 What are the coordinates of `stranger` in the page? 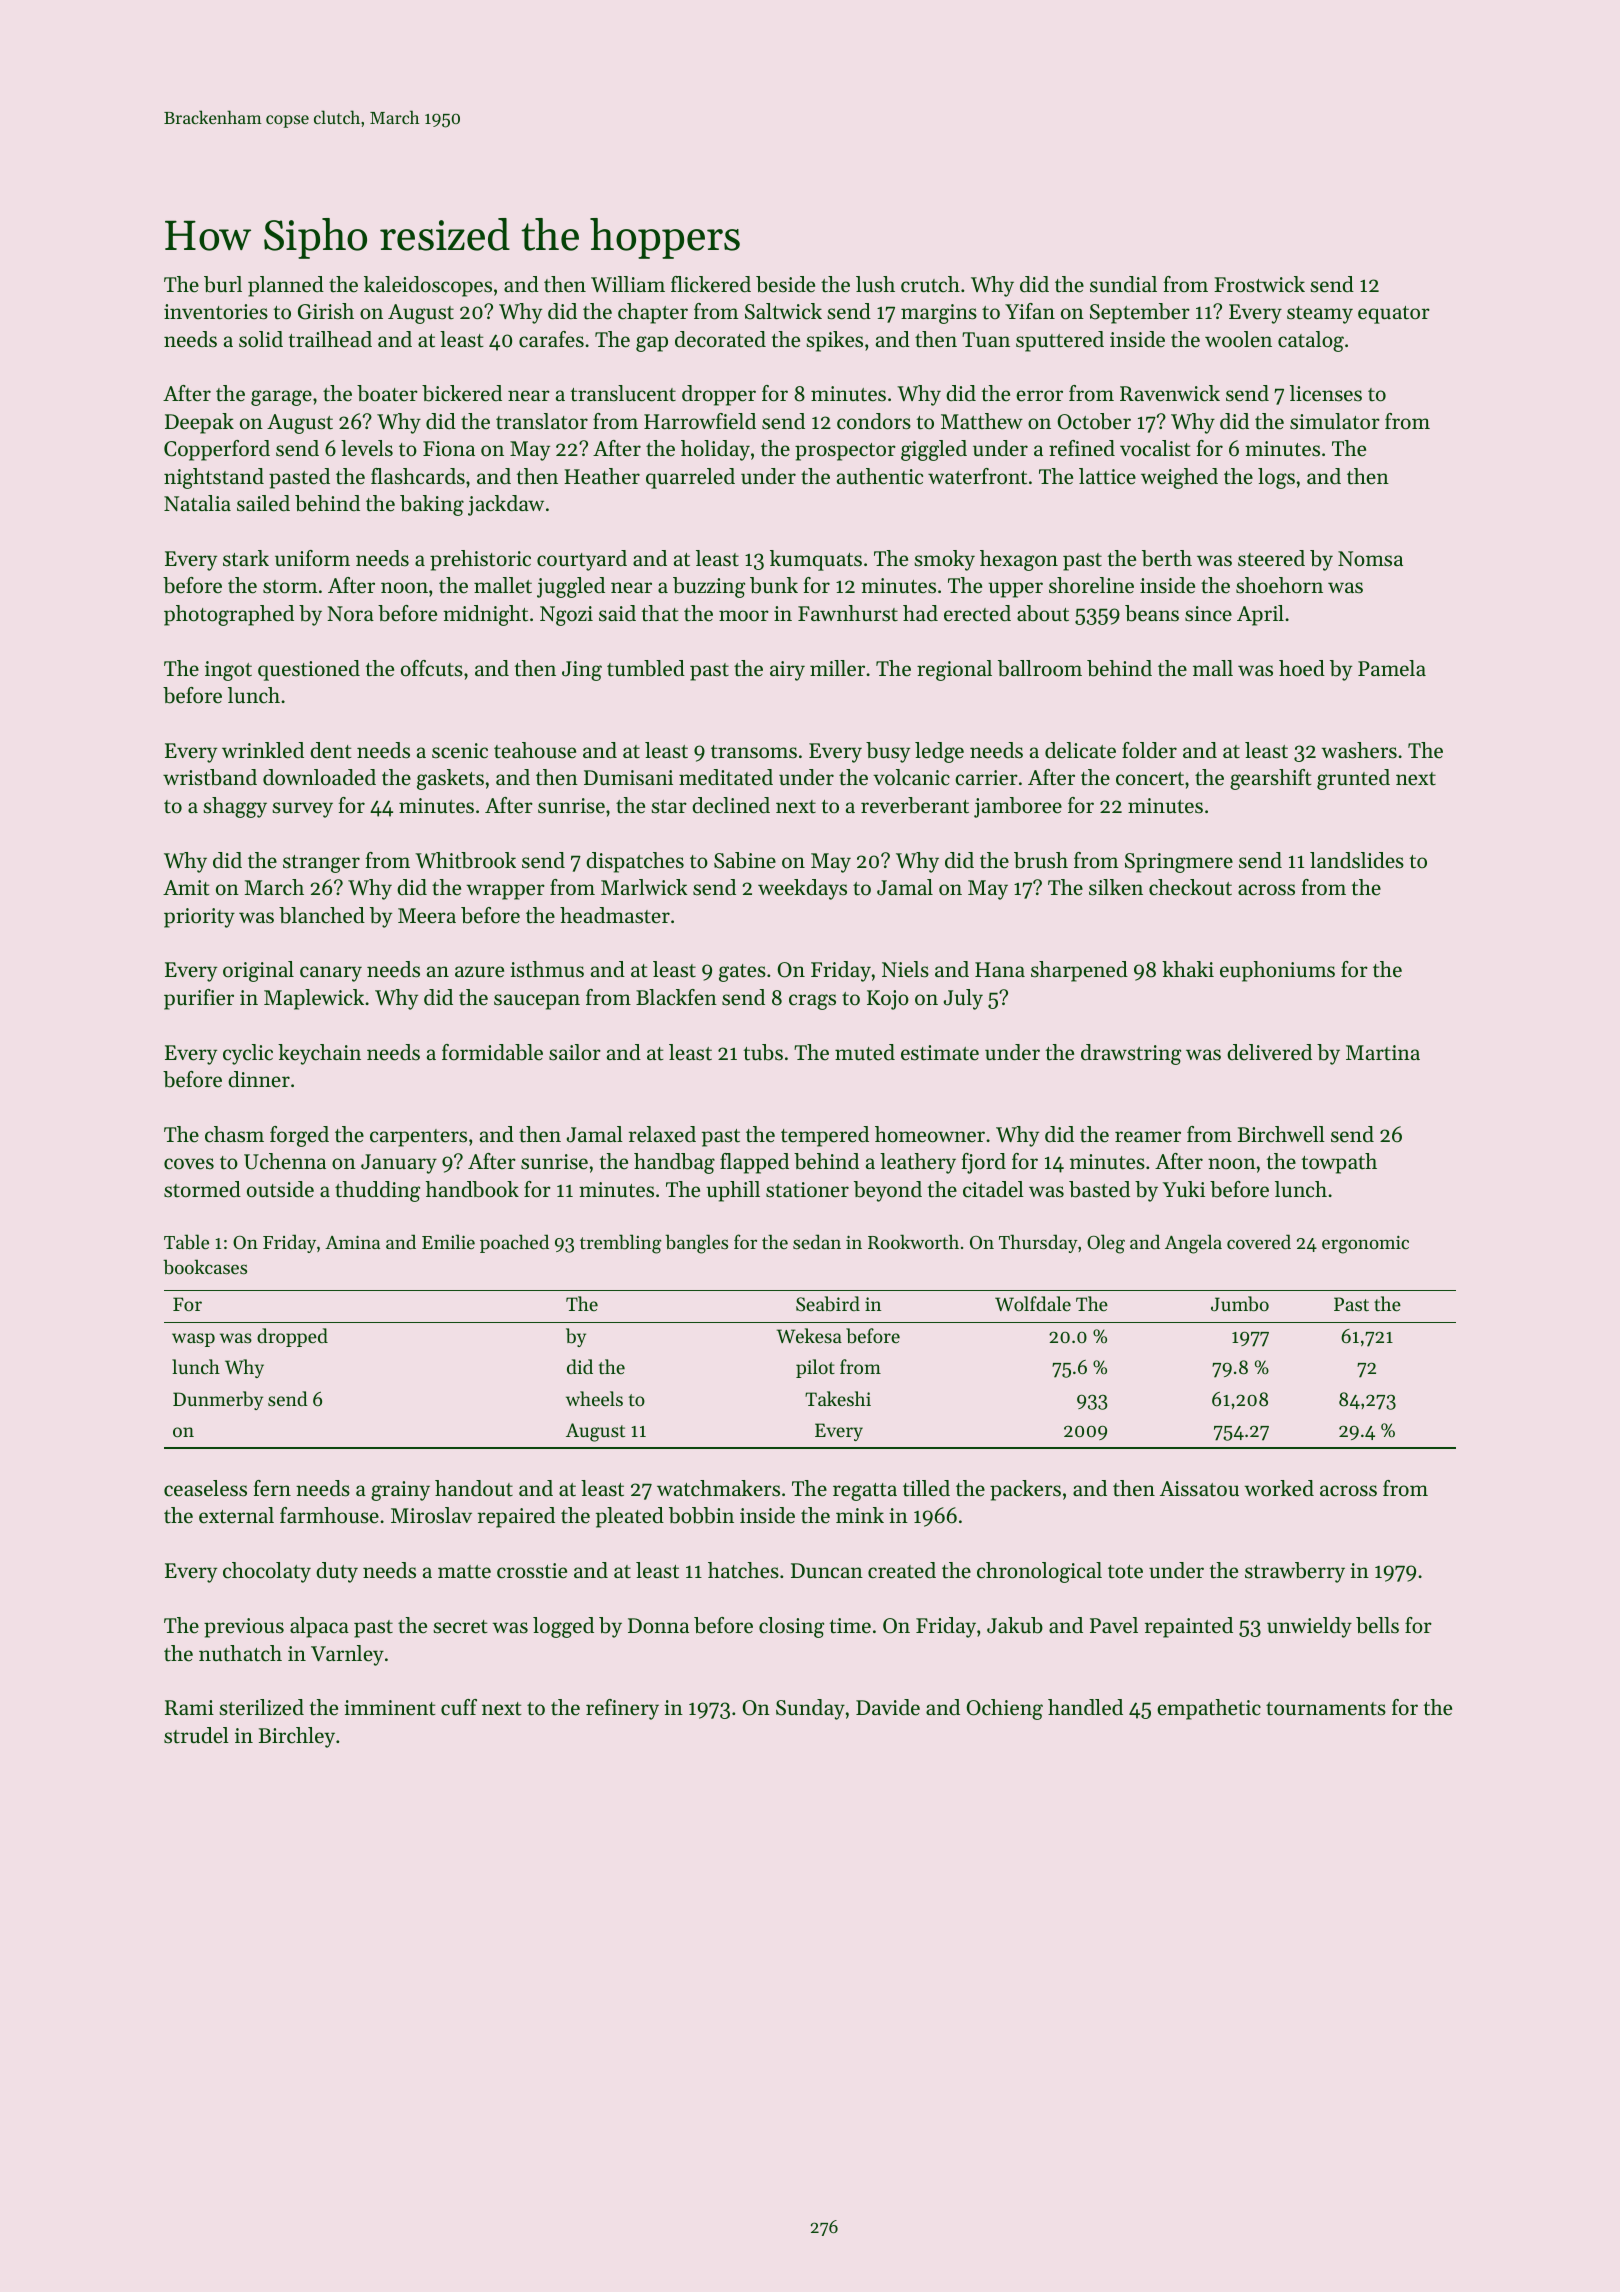 It's located at (321, 864).
